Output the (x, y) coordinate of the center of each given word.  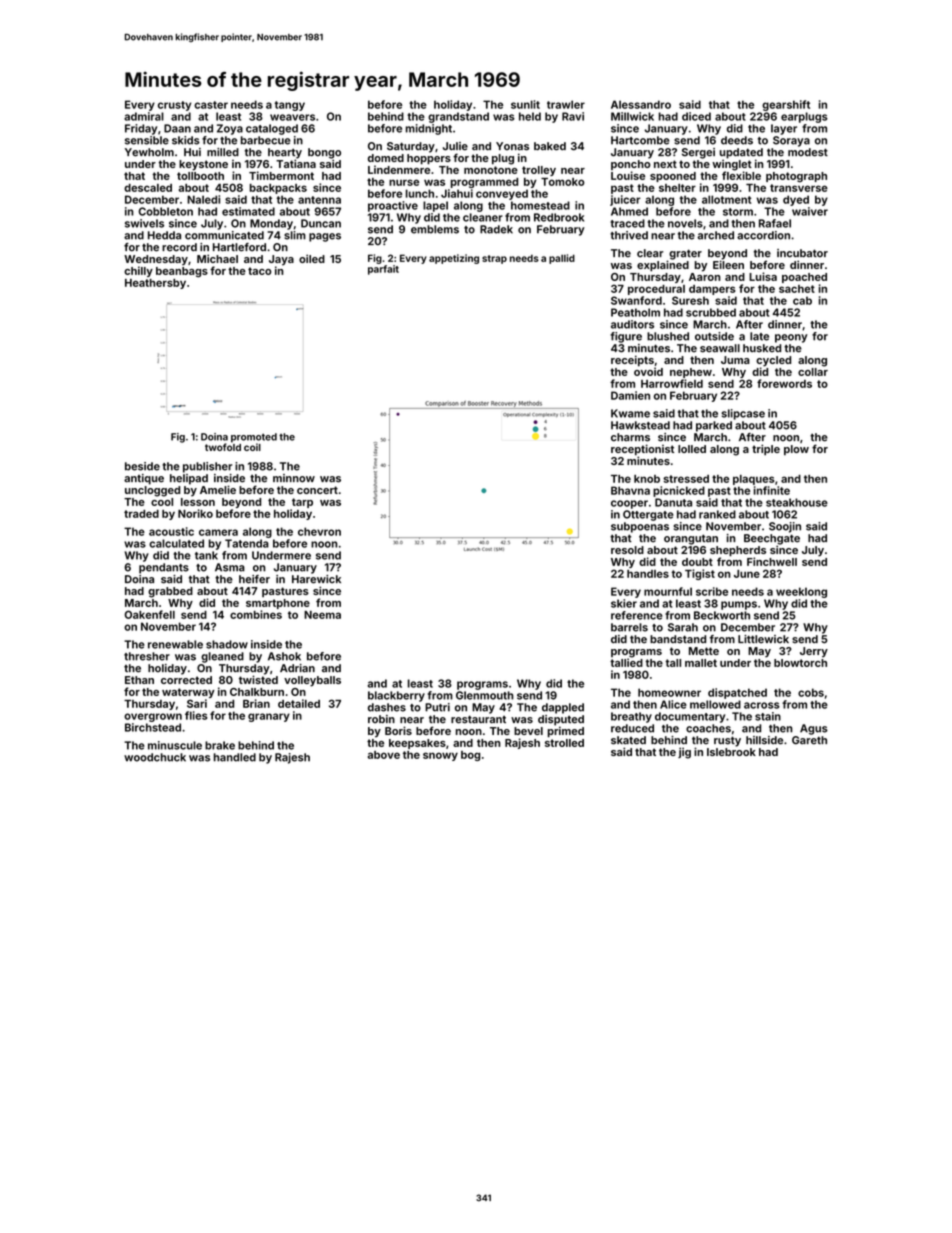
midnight (429, 129)
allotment (727, 199)
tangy (290, 106)
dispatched (737, 693)
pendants (164, 568)
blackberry (396, 696)
